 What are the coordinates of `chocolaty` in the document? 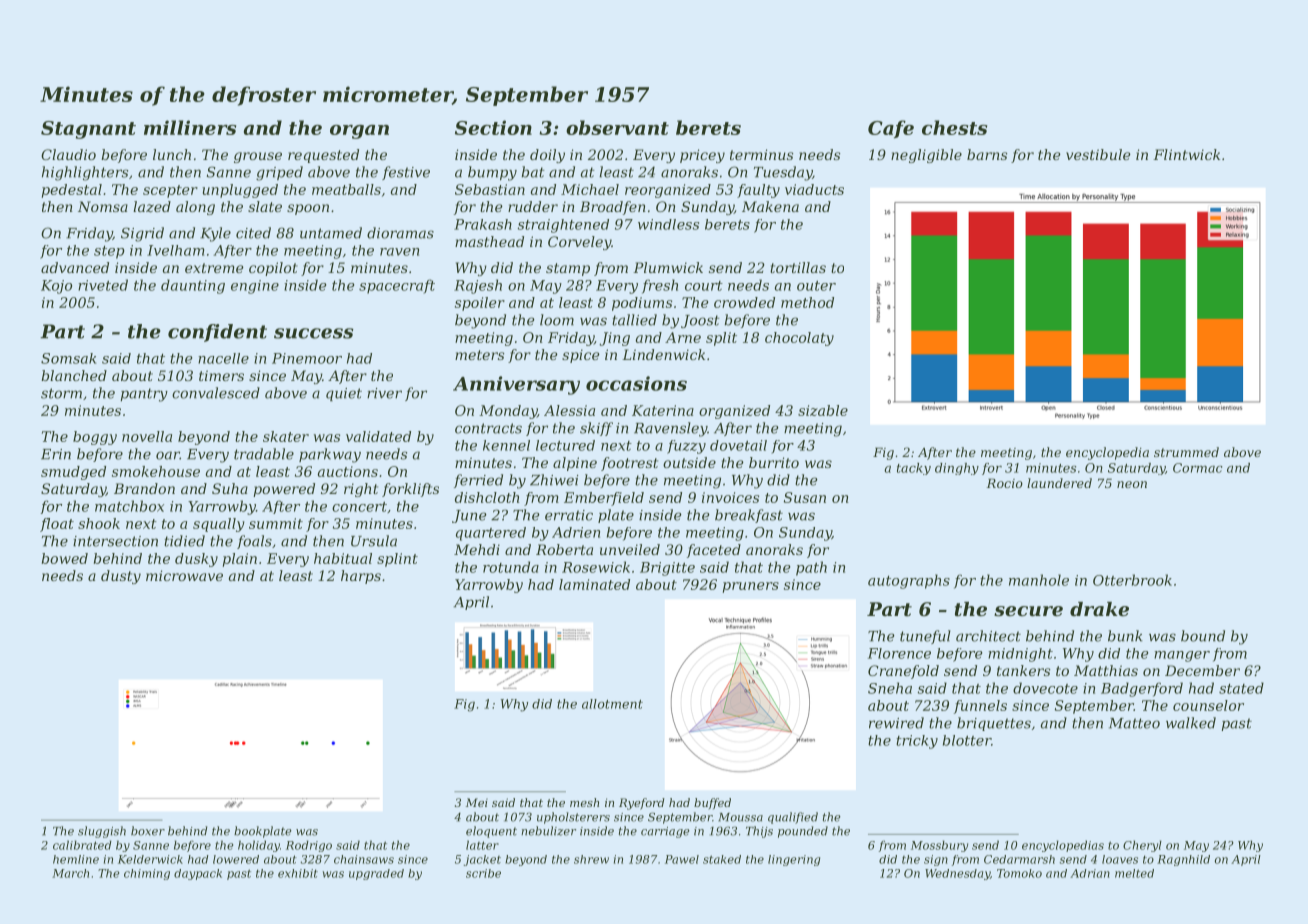 It's located at (799, 339).
